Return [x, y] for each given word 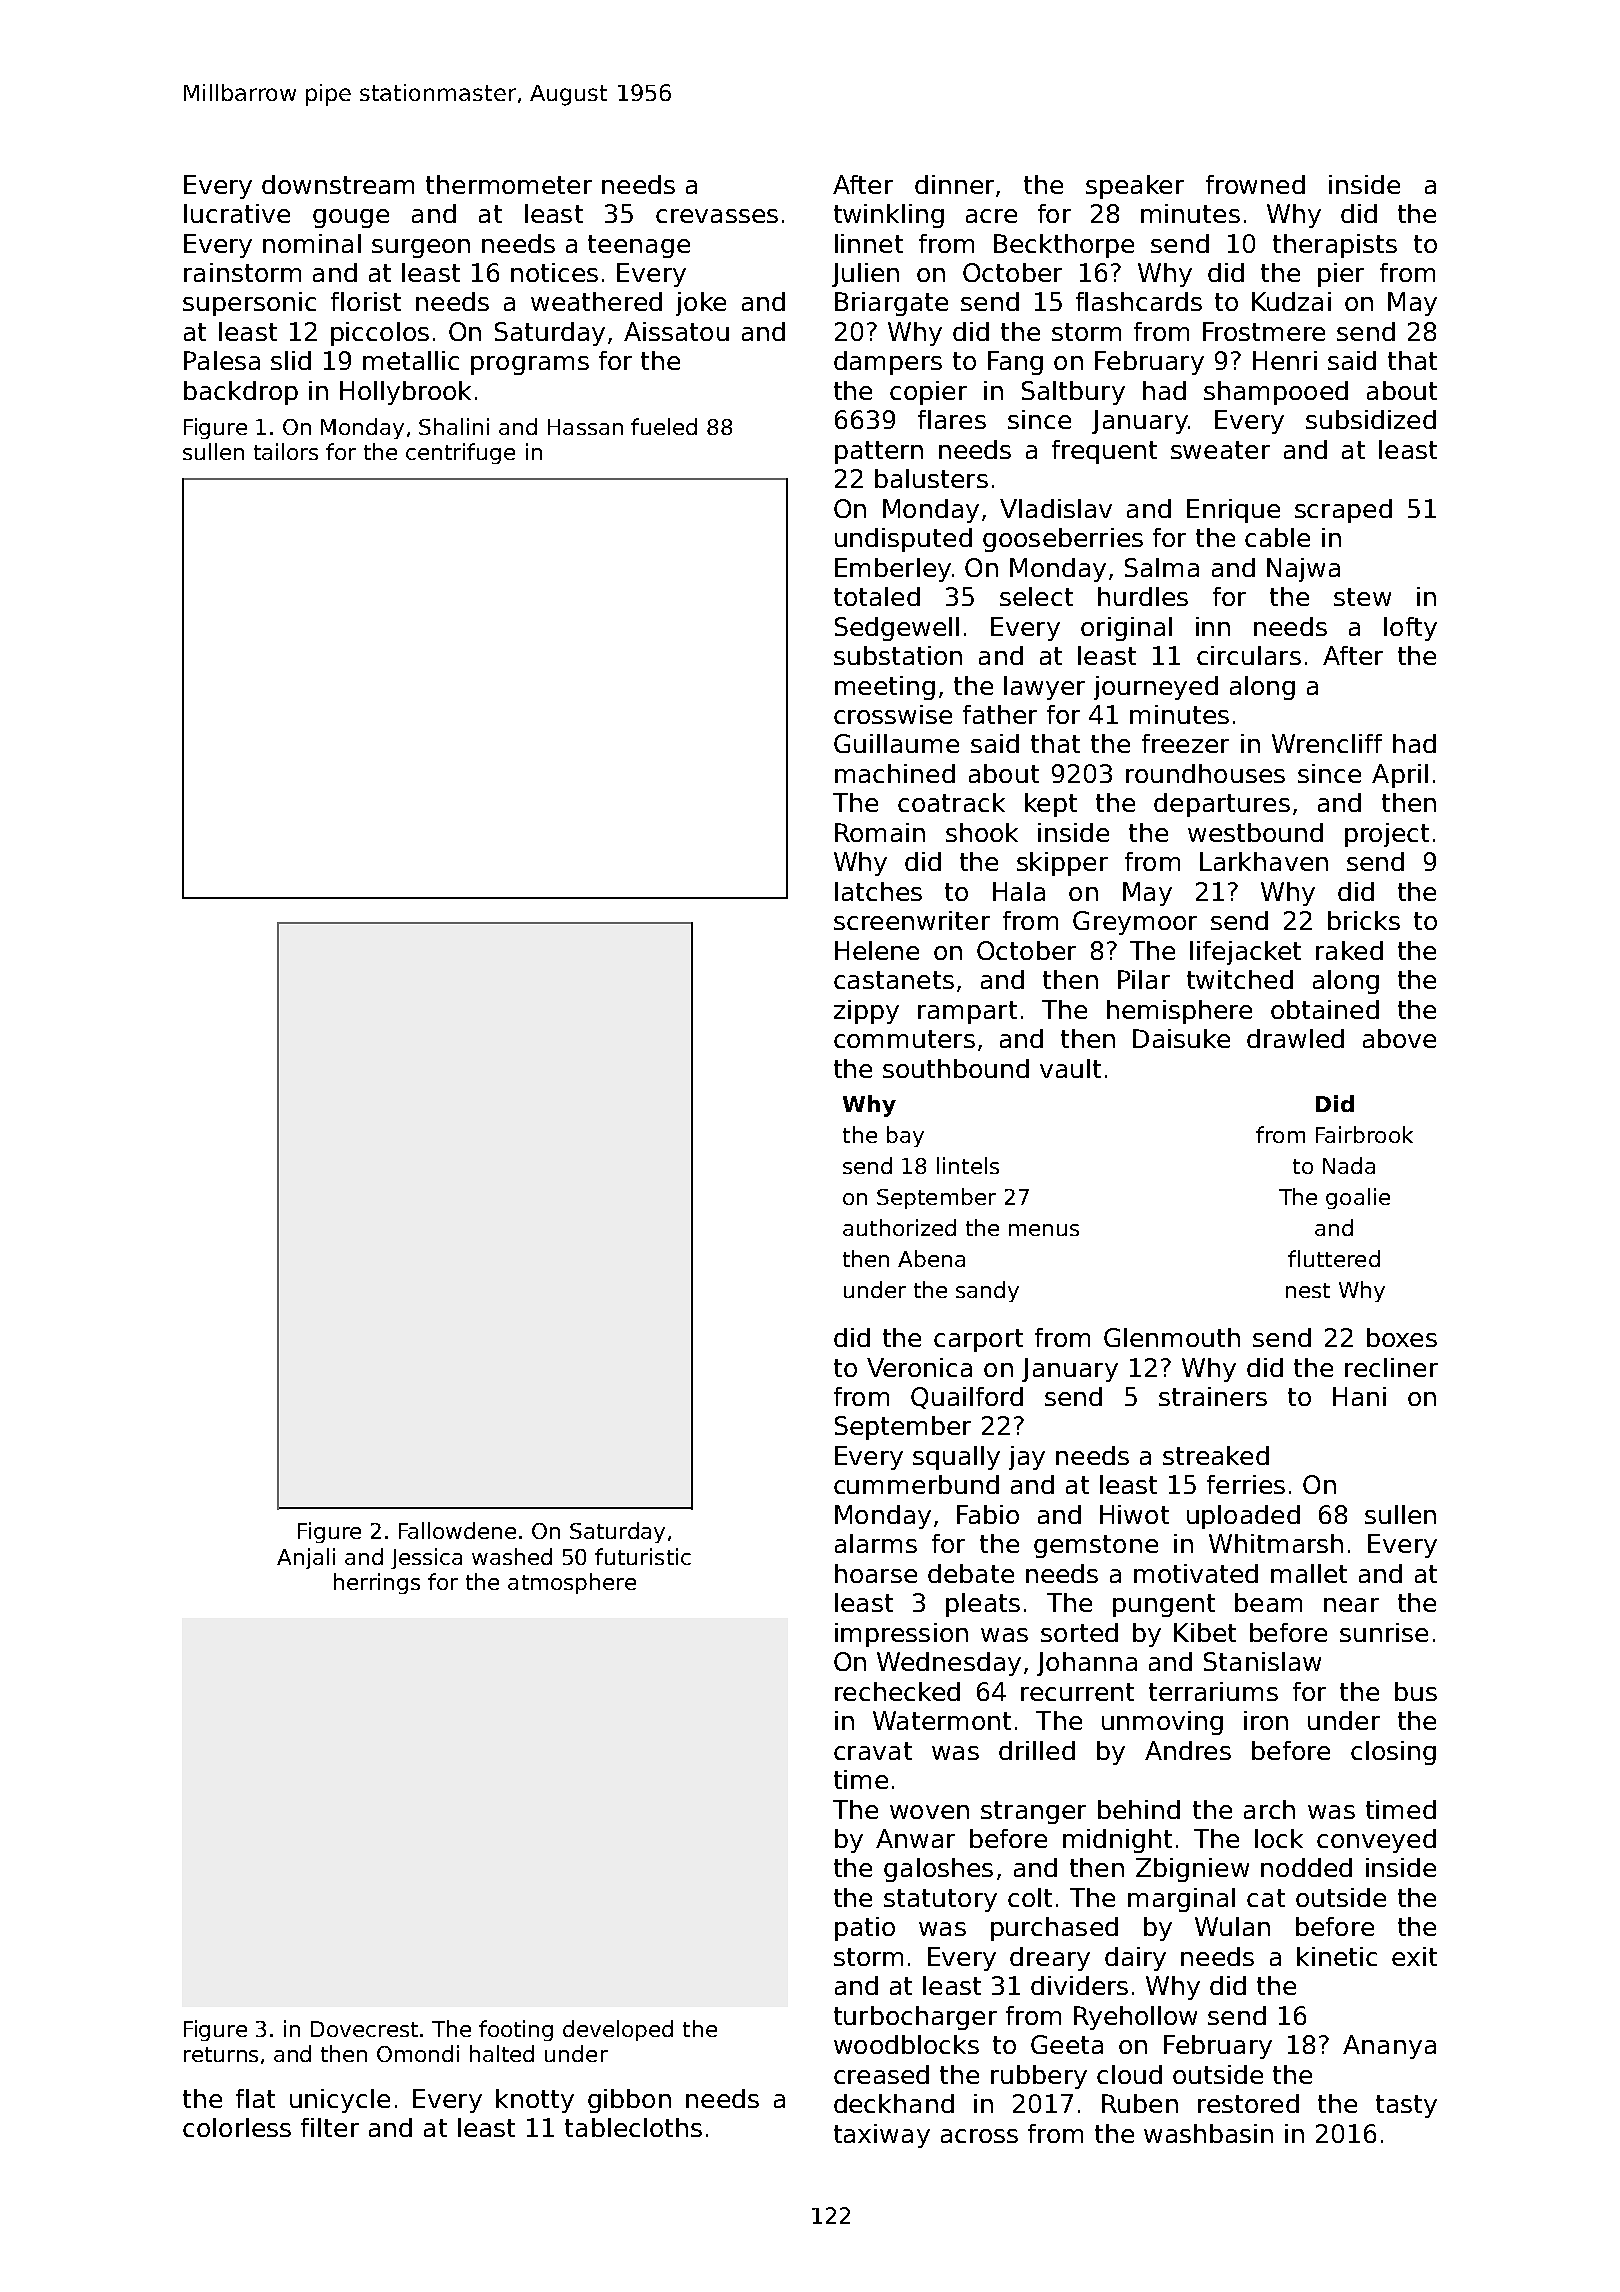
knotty [535, 2101]
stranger [1033, 1812]
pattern [879, 452]
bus [1416, 1691]
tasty [1406, 2106]
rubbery [1039, 2077]
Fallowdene [457, 1530]
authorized [899, 1227]
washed [512, 1556]
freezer [1185, 743]
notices [554, 272]
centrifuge [460, 453]
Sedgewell [897, 629]
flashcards [1139, 301]
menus [1044, 1230]
